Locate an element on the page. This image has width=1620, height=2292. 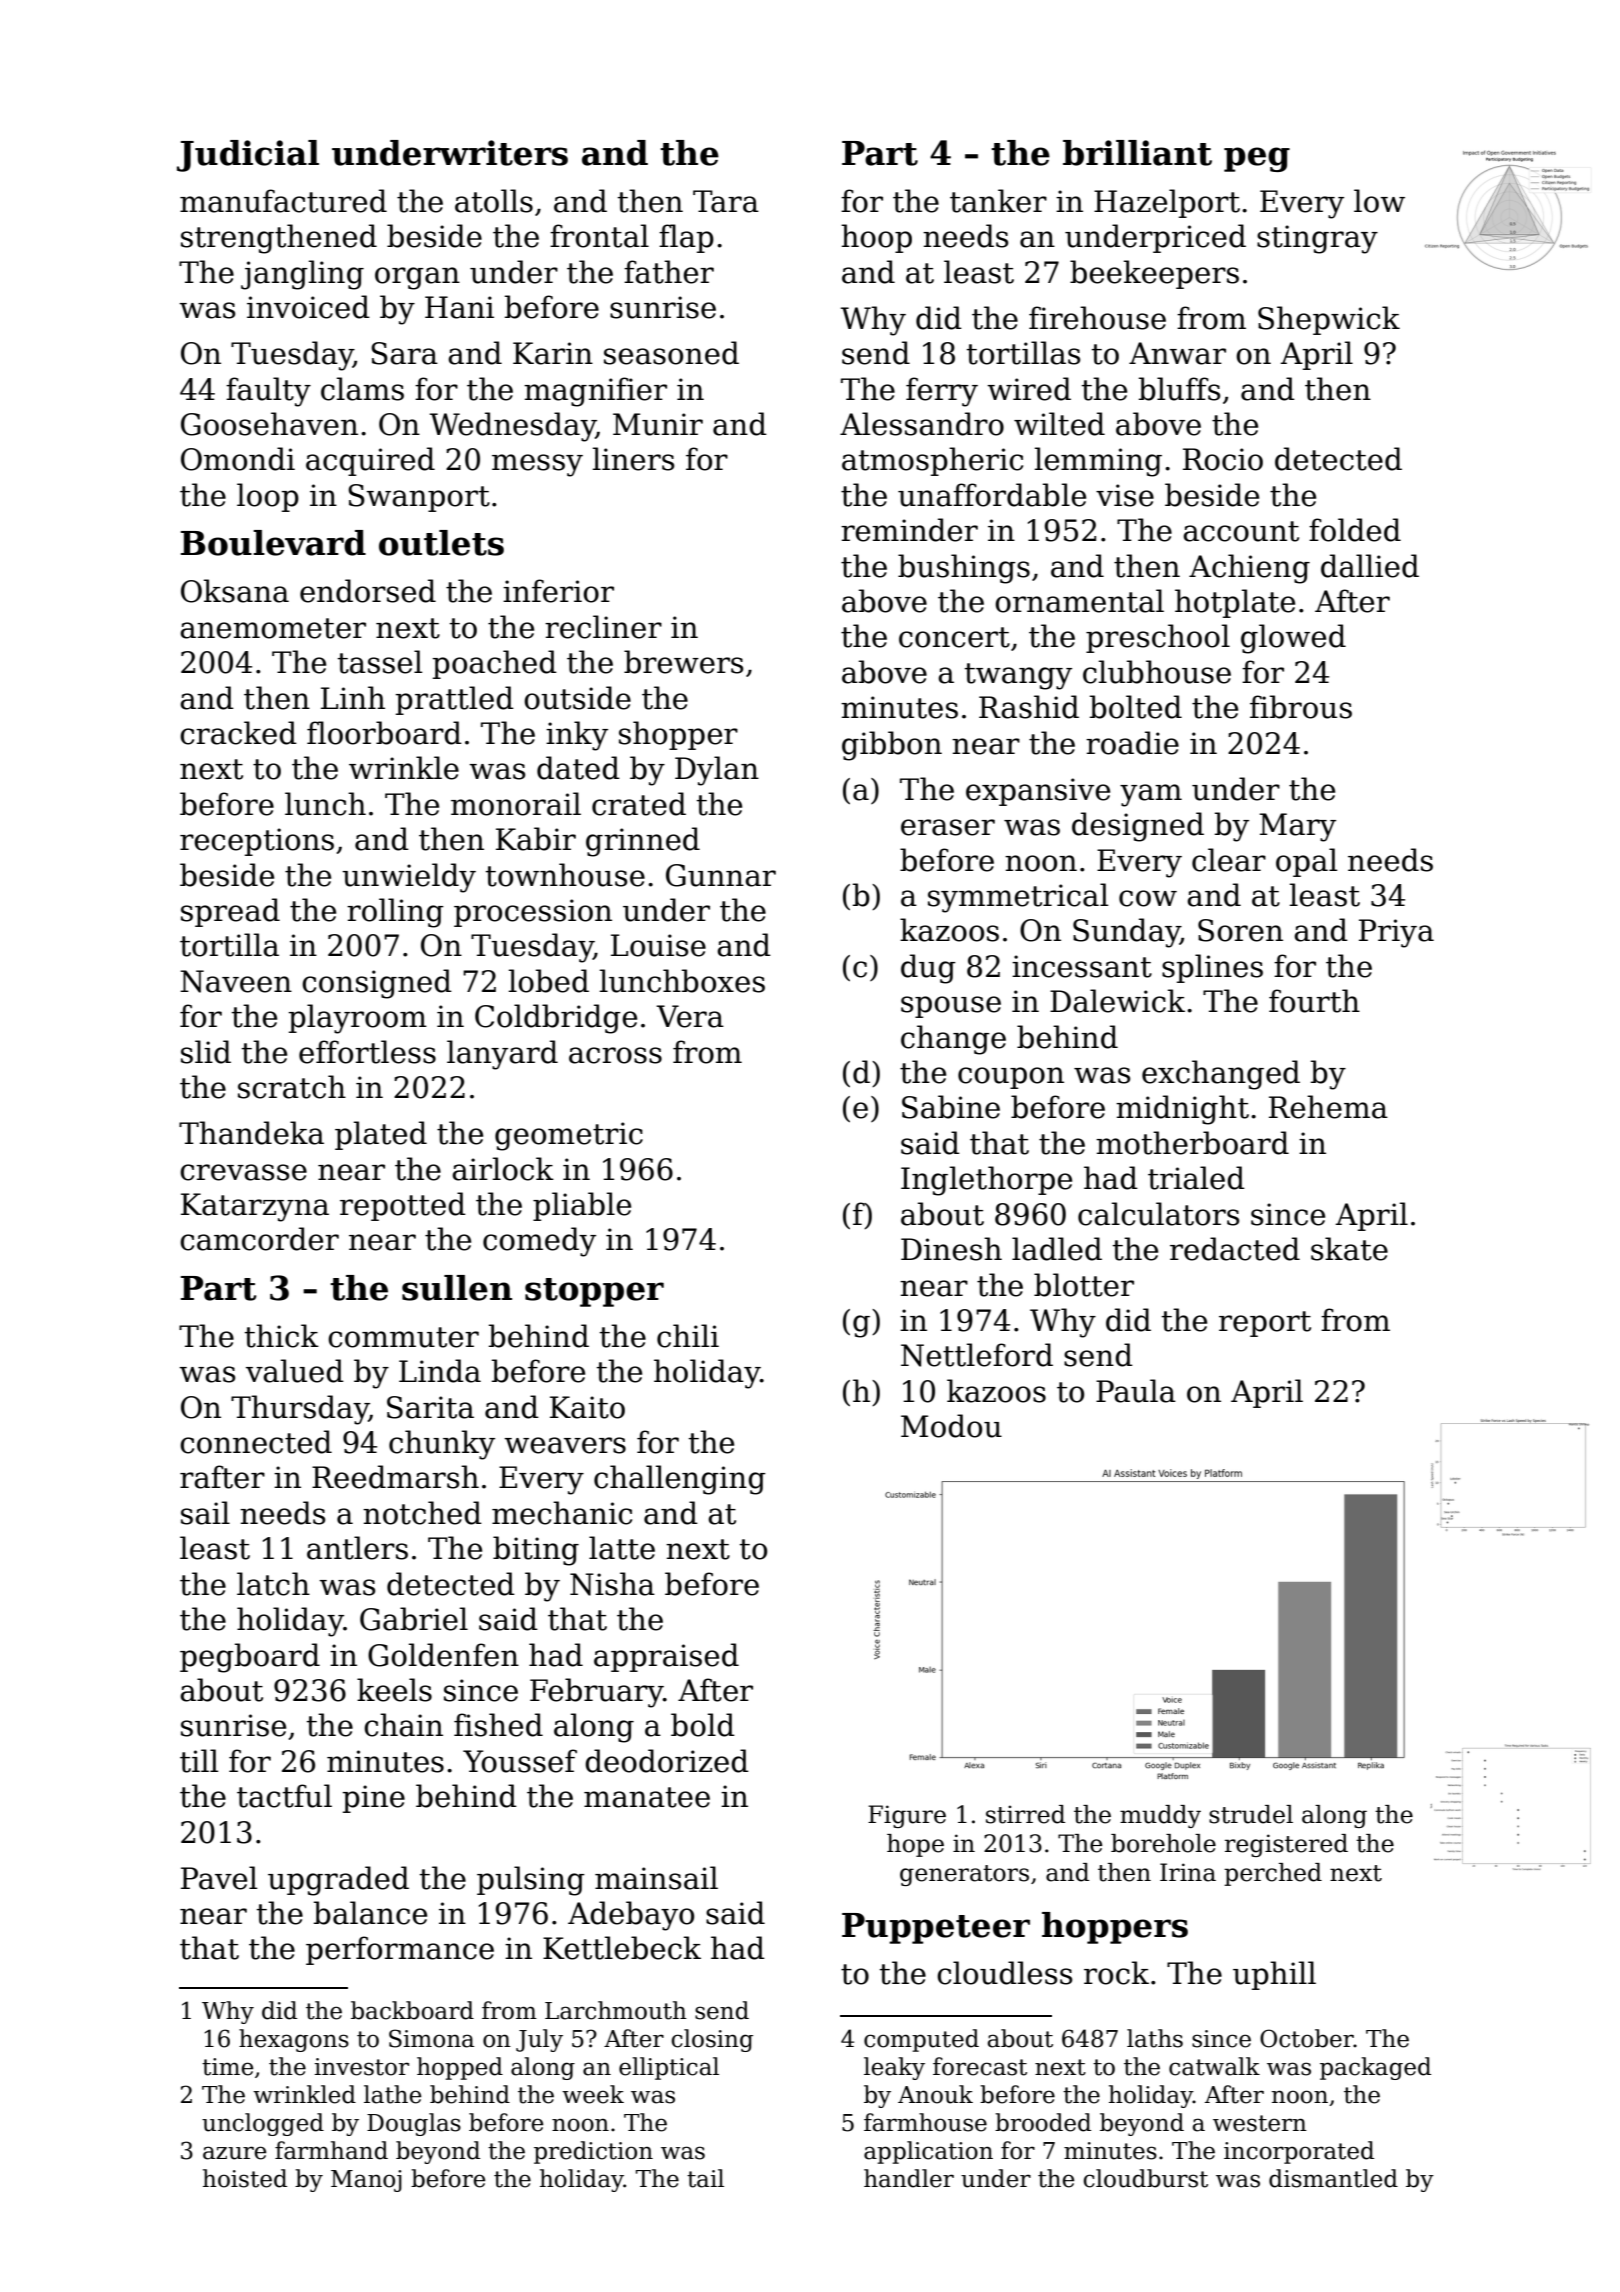
Naveen is located at coordinates (236, 981).
